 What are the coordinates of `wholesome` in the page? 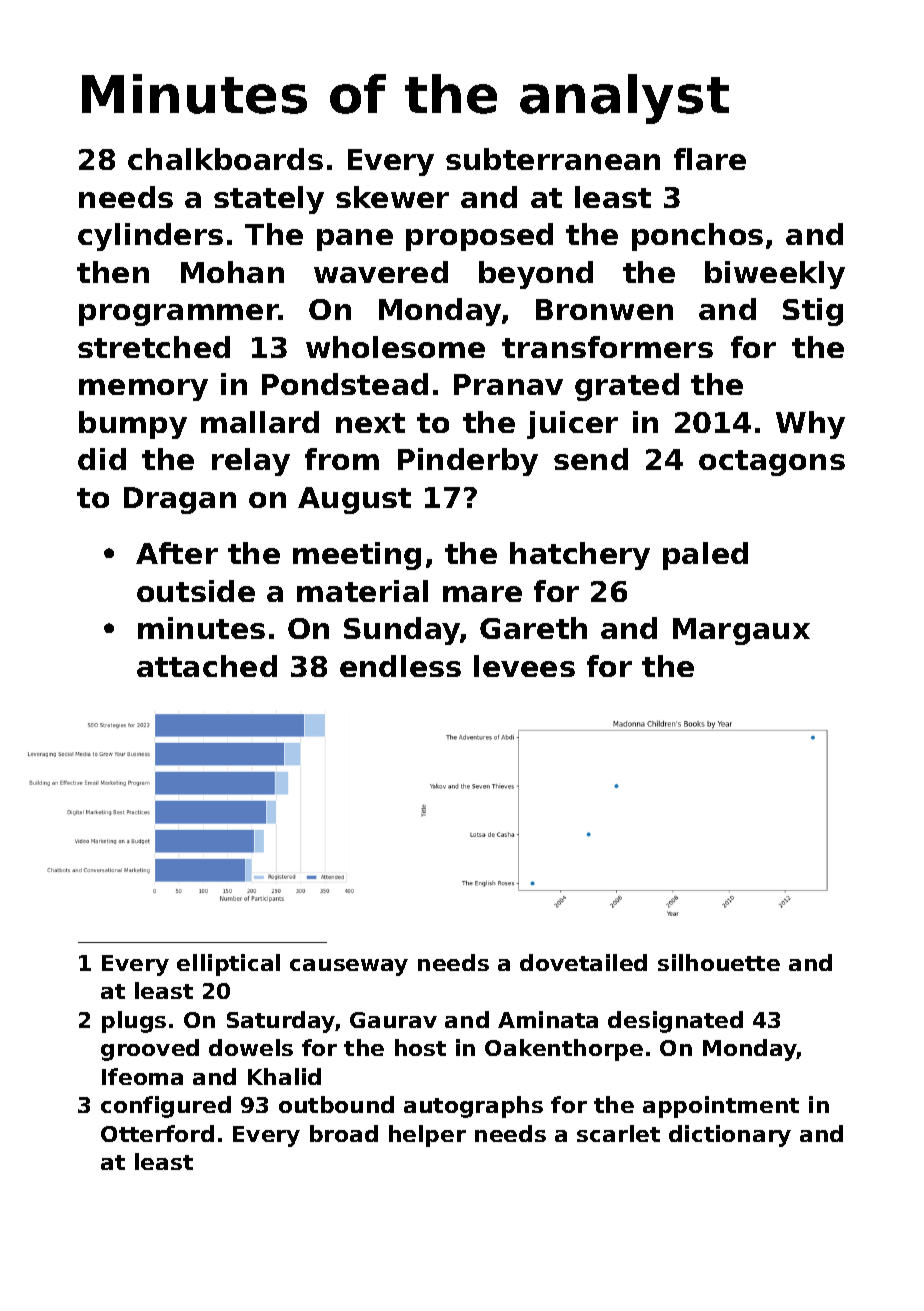 It's located at (395, 347).
